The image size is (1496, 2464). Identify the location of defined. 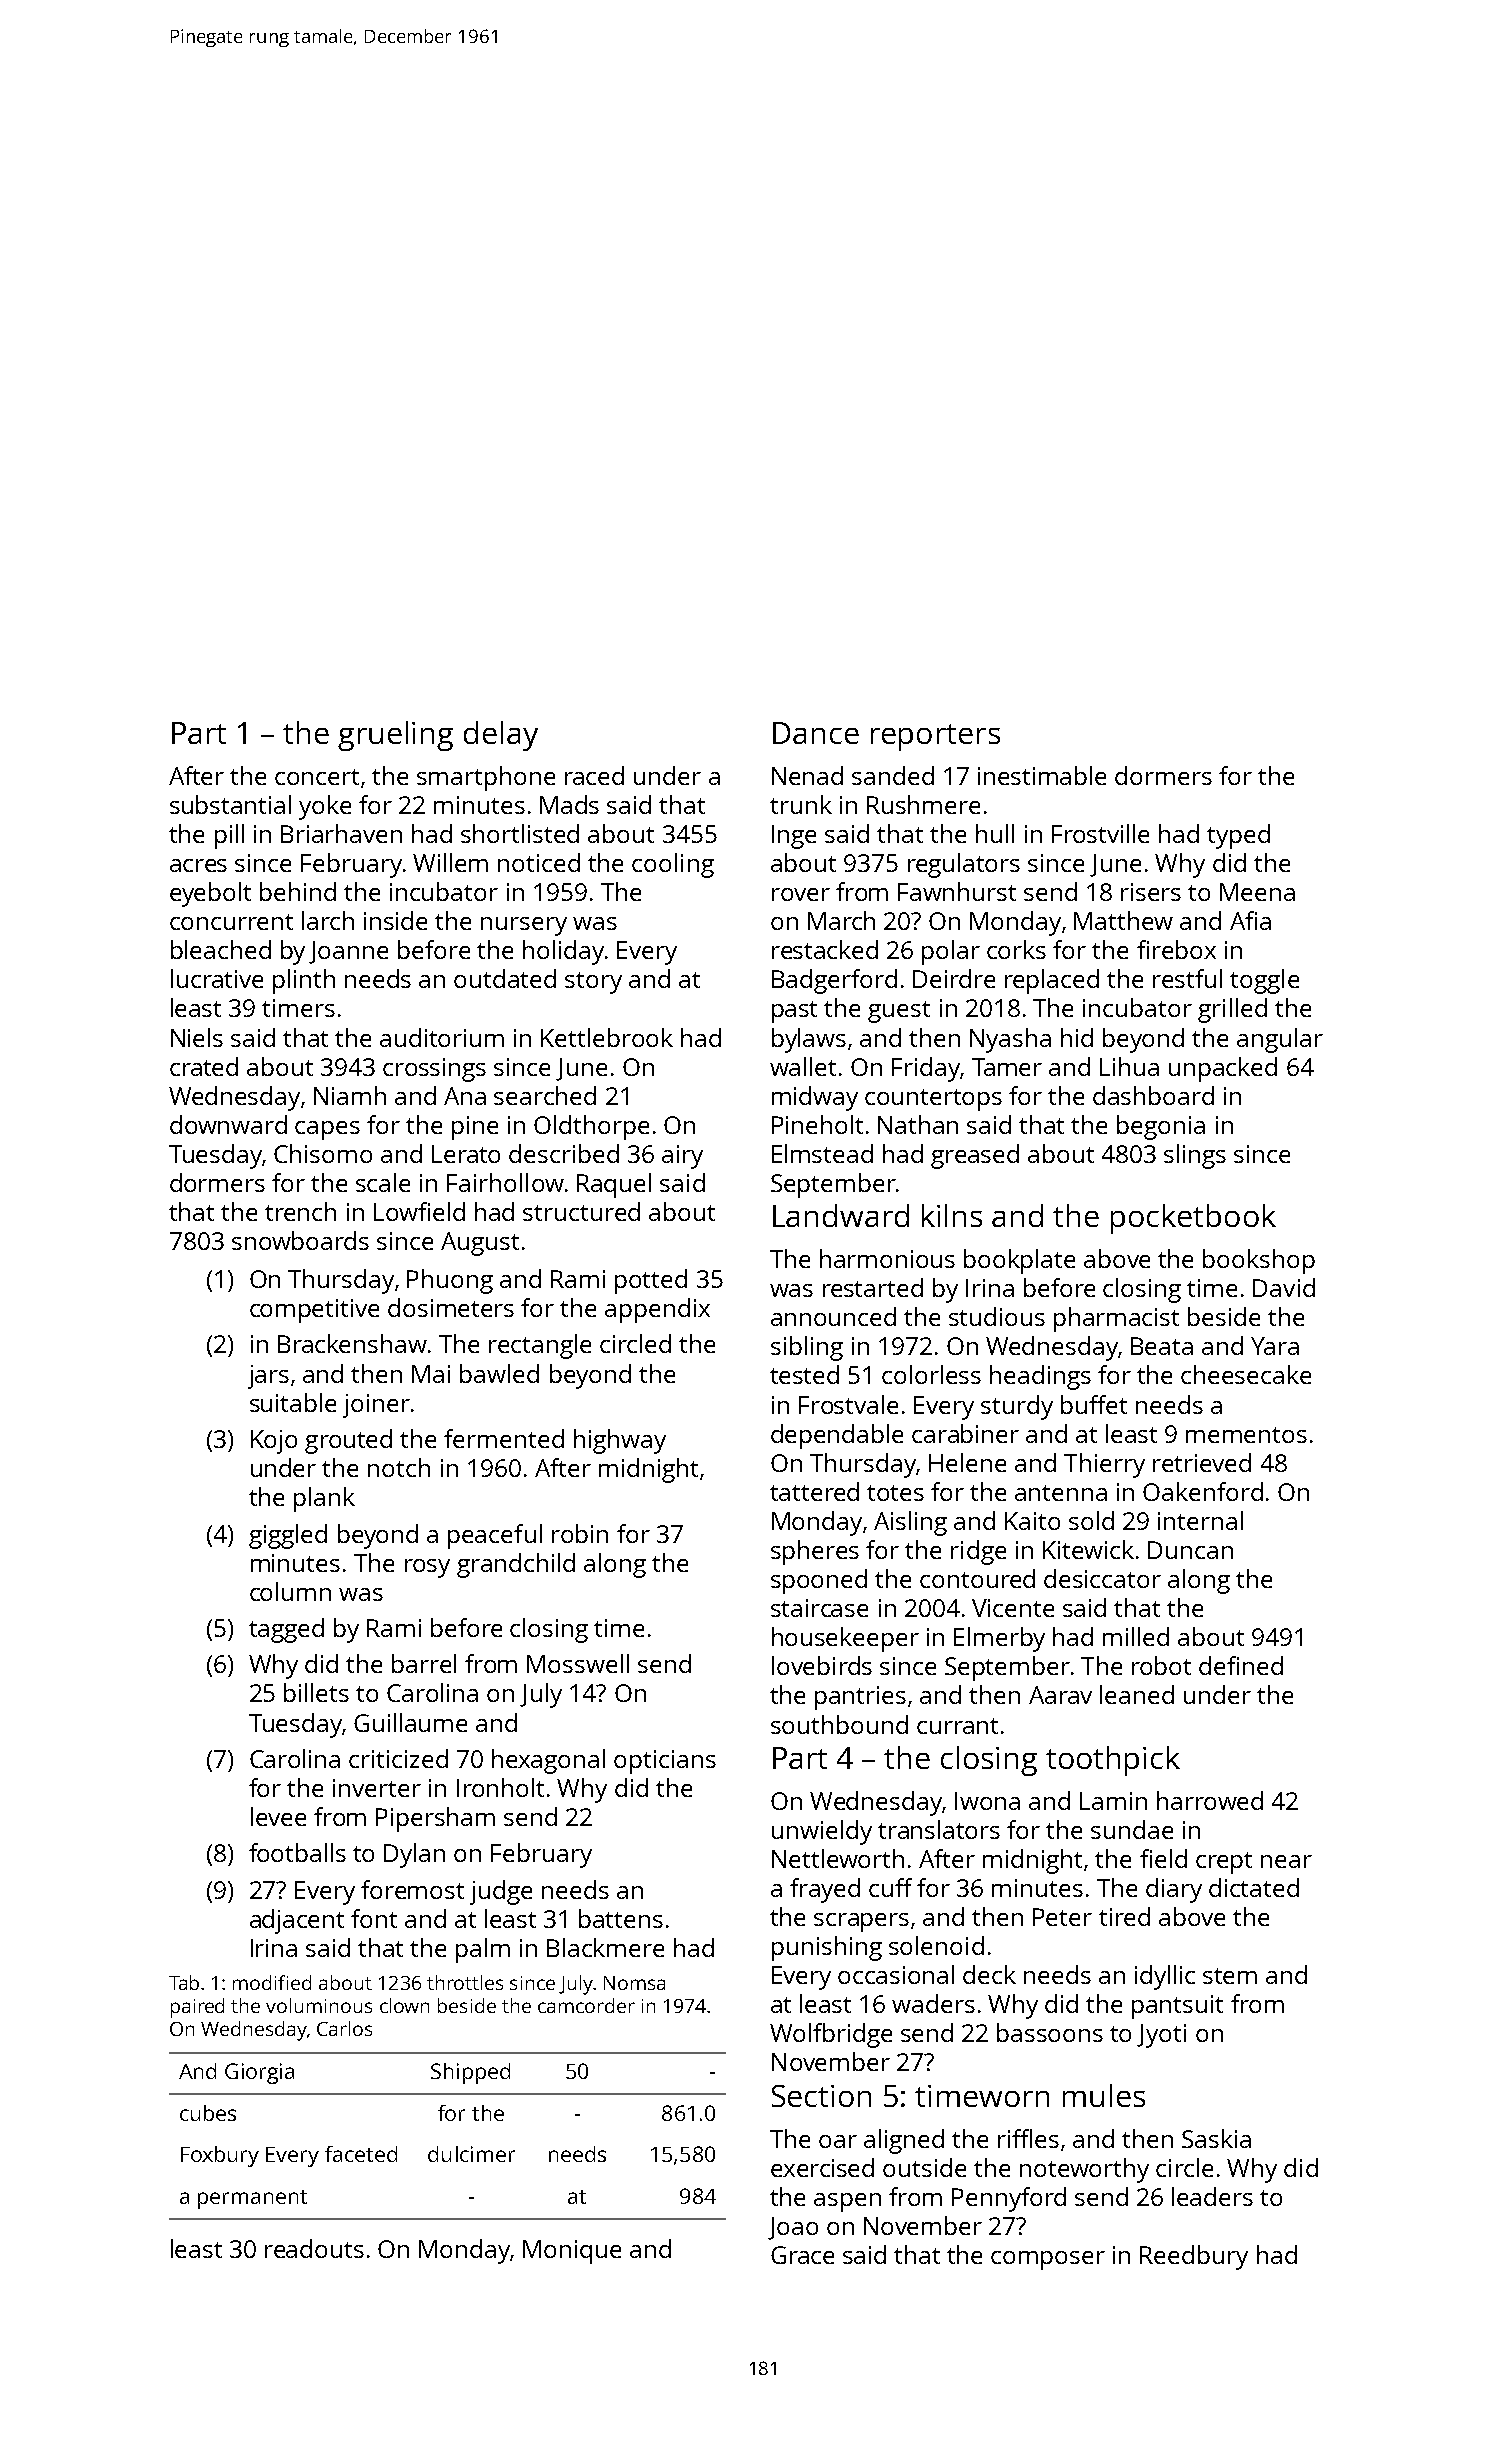
(1241, 1665).
